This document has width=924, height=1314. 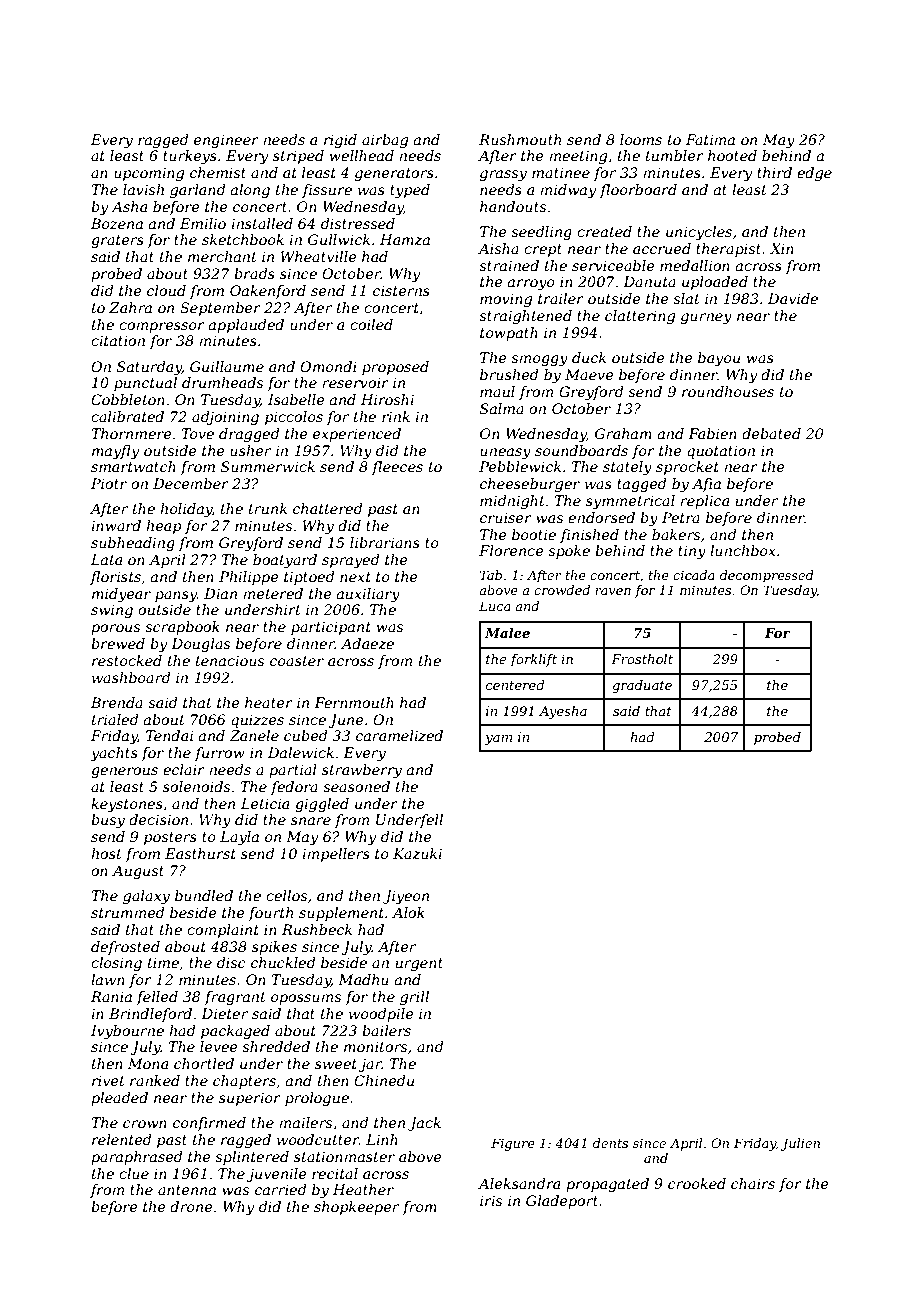 What do you see at coordinates (520, 139) in the document?
I see `Rushmouth` at bounding box center [520, 139].
